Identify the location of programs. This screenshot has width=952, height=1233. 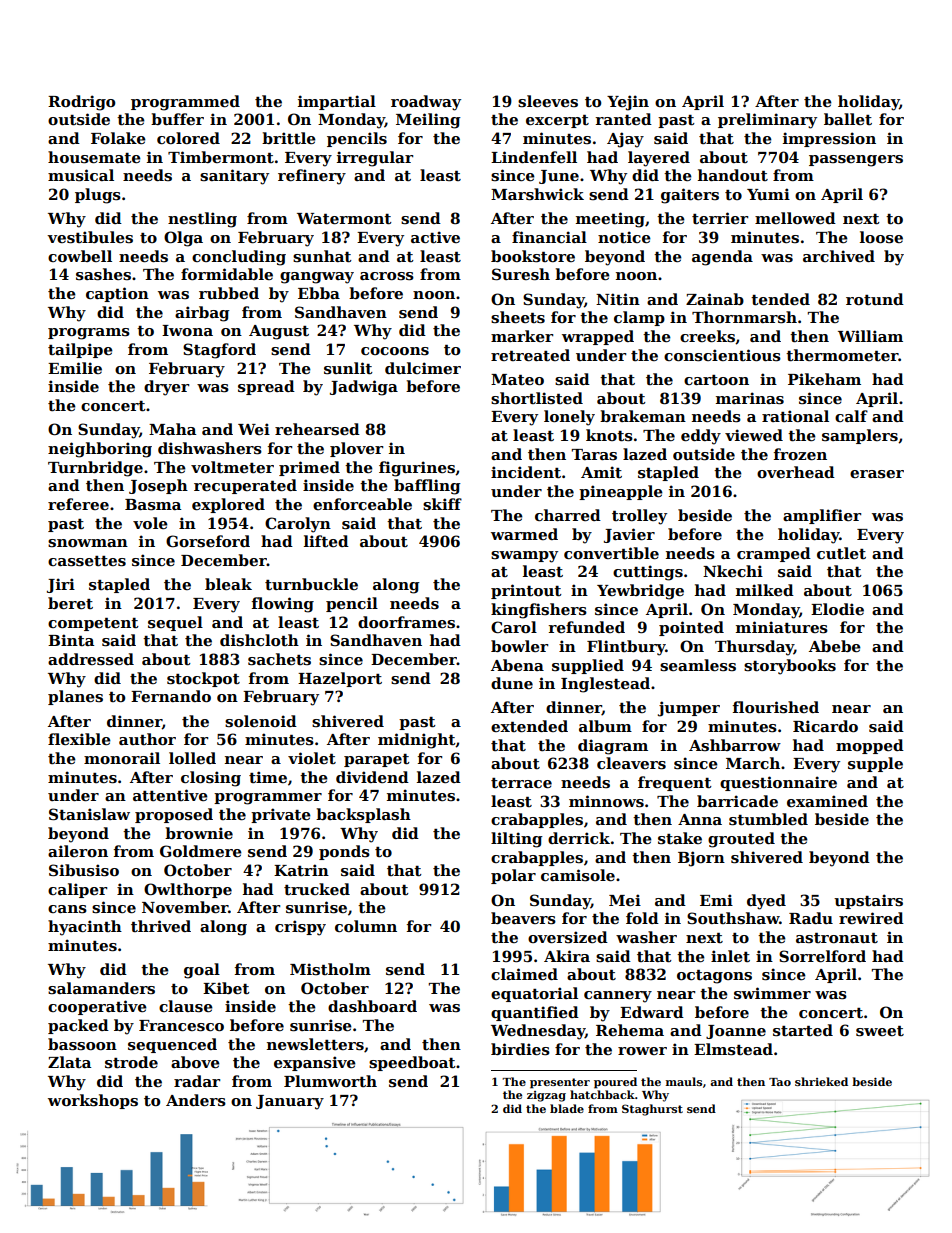
(89, 334).
